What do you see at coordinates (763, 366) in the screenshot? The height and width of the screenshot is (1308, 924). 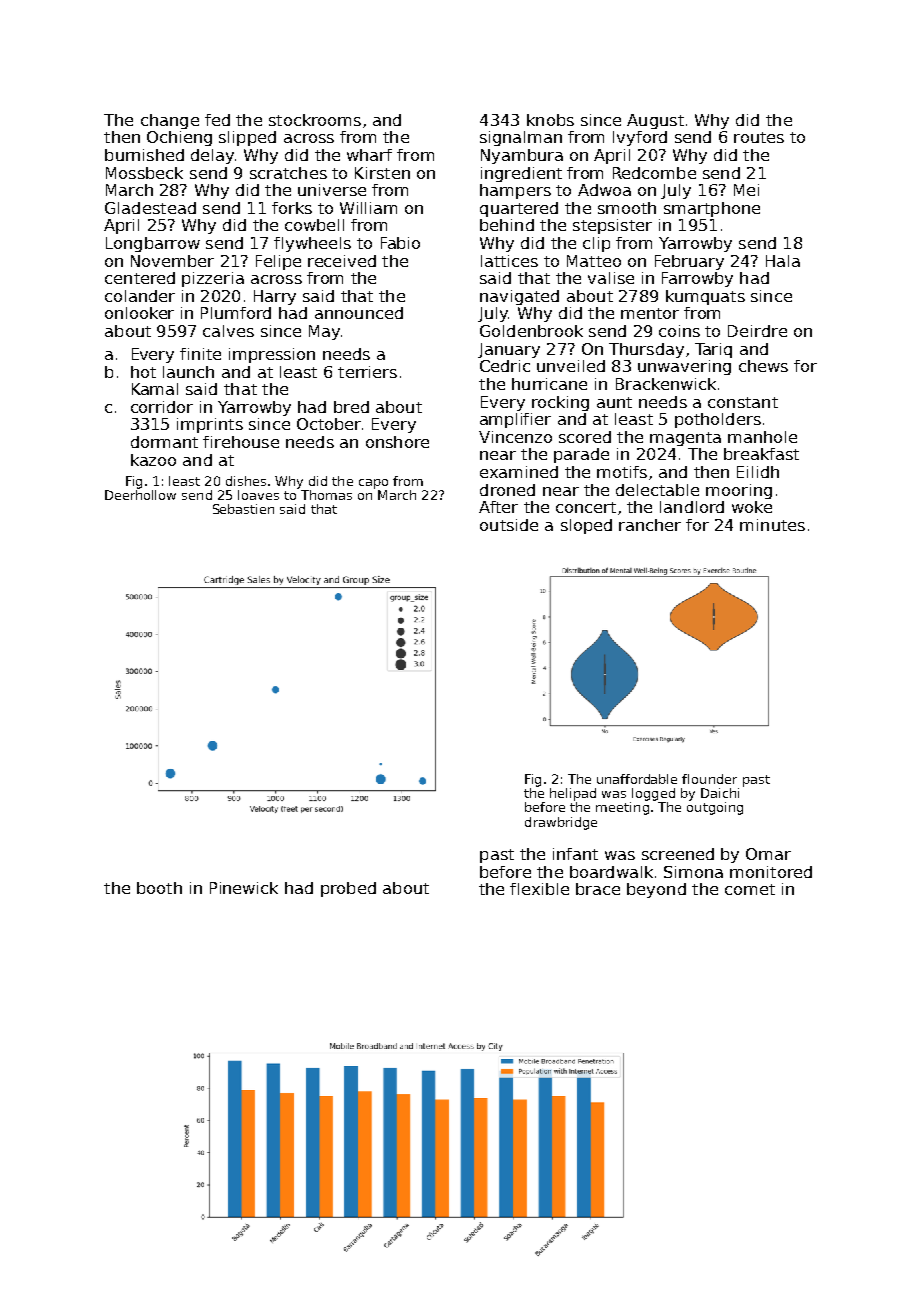 I see `chews` at bounding box center [763, 366].
